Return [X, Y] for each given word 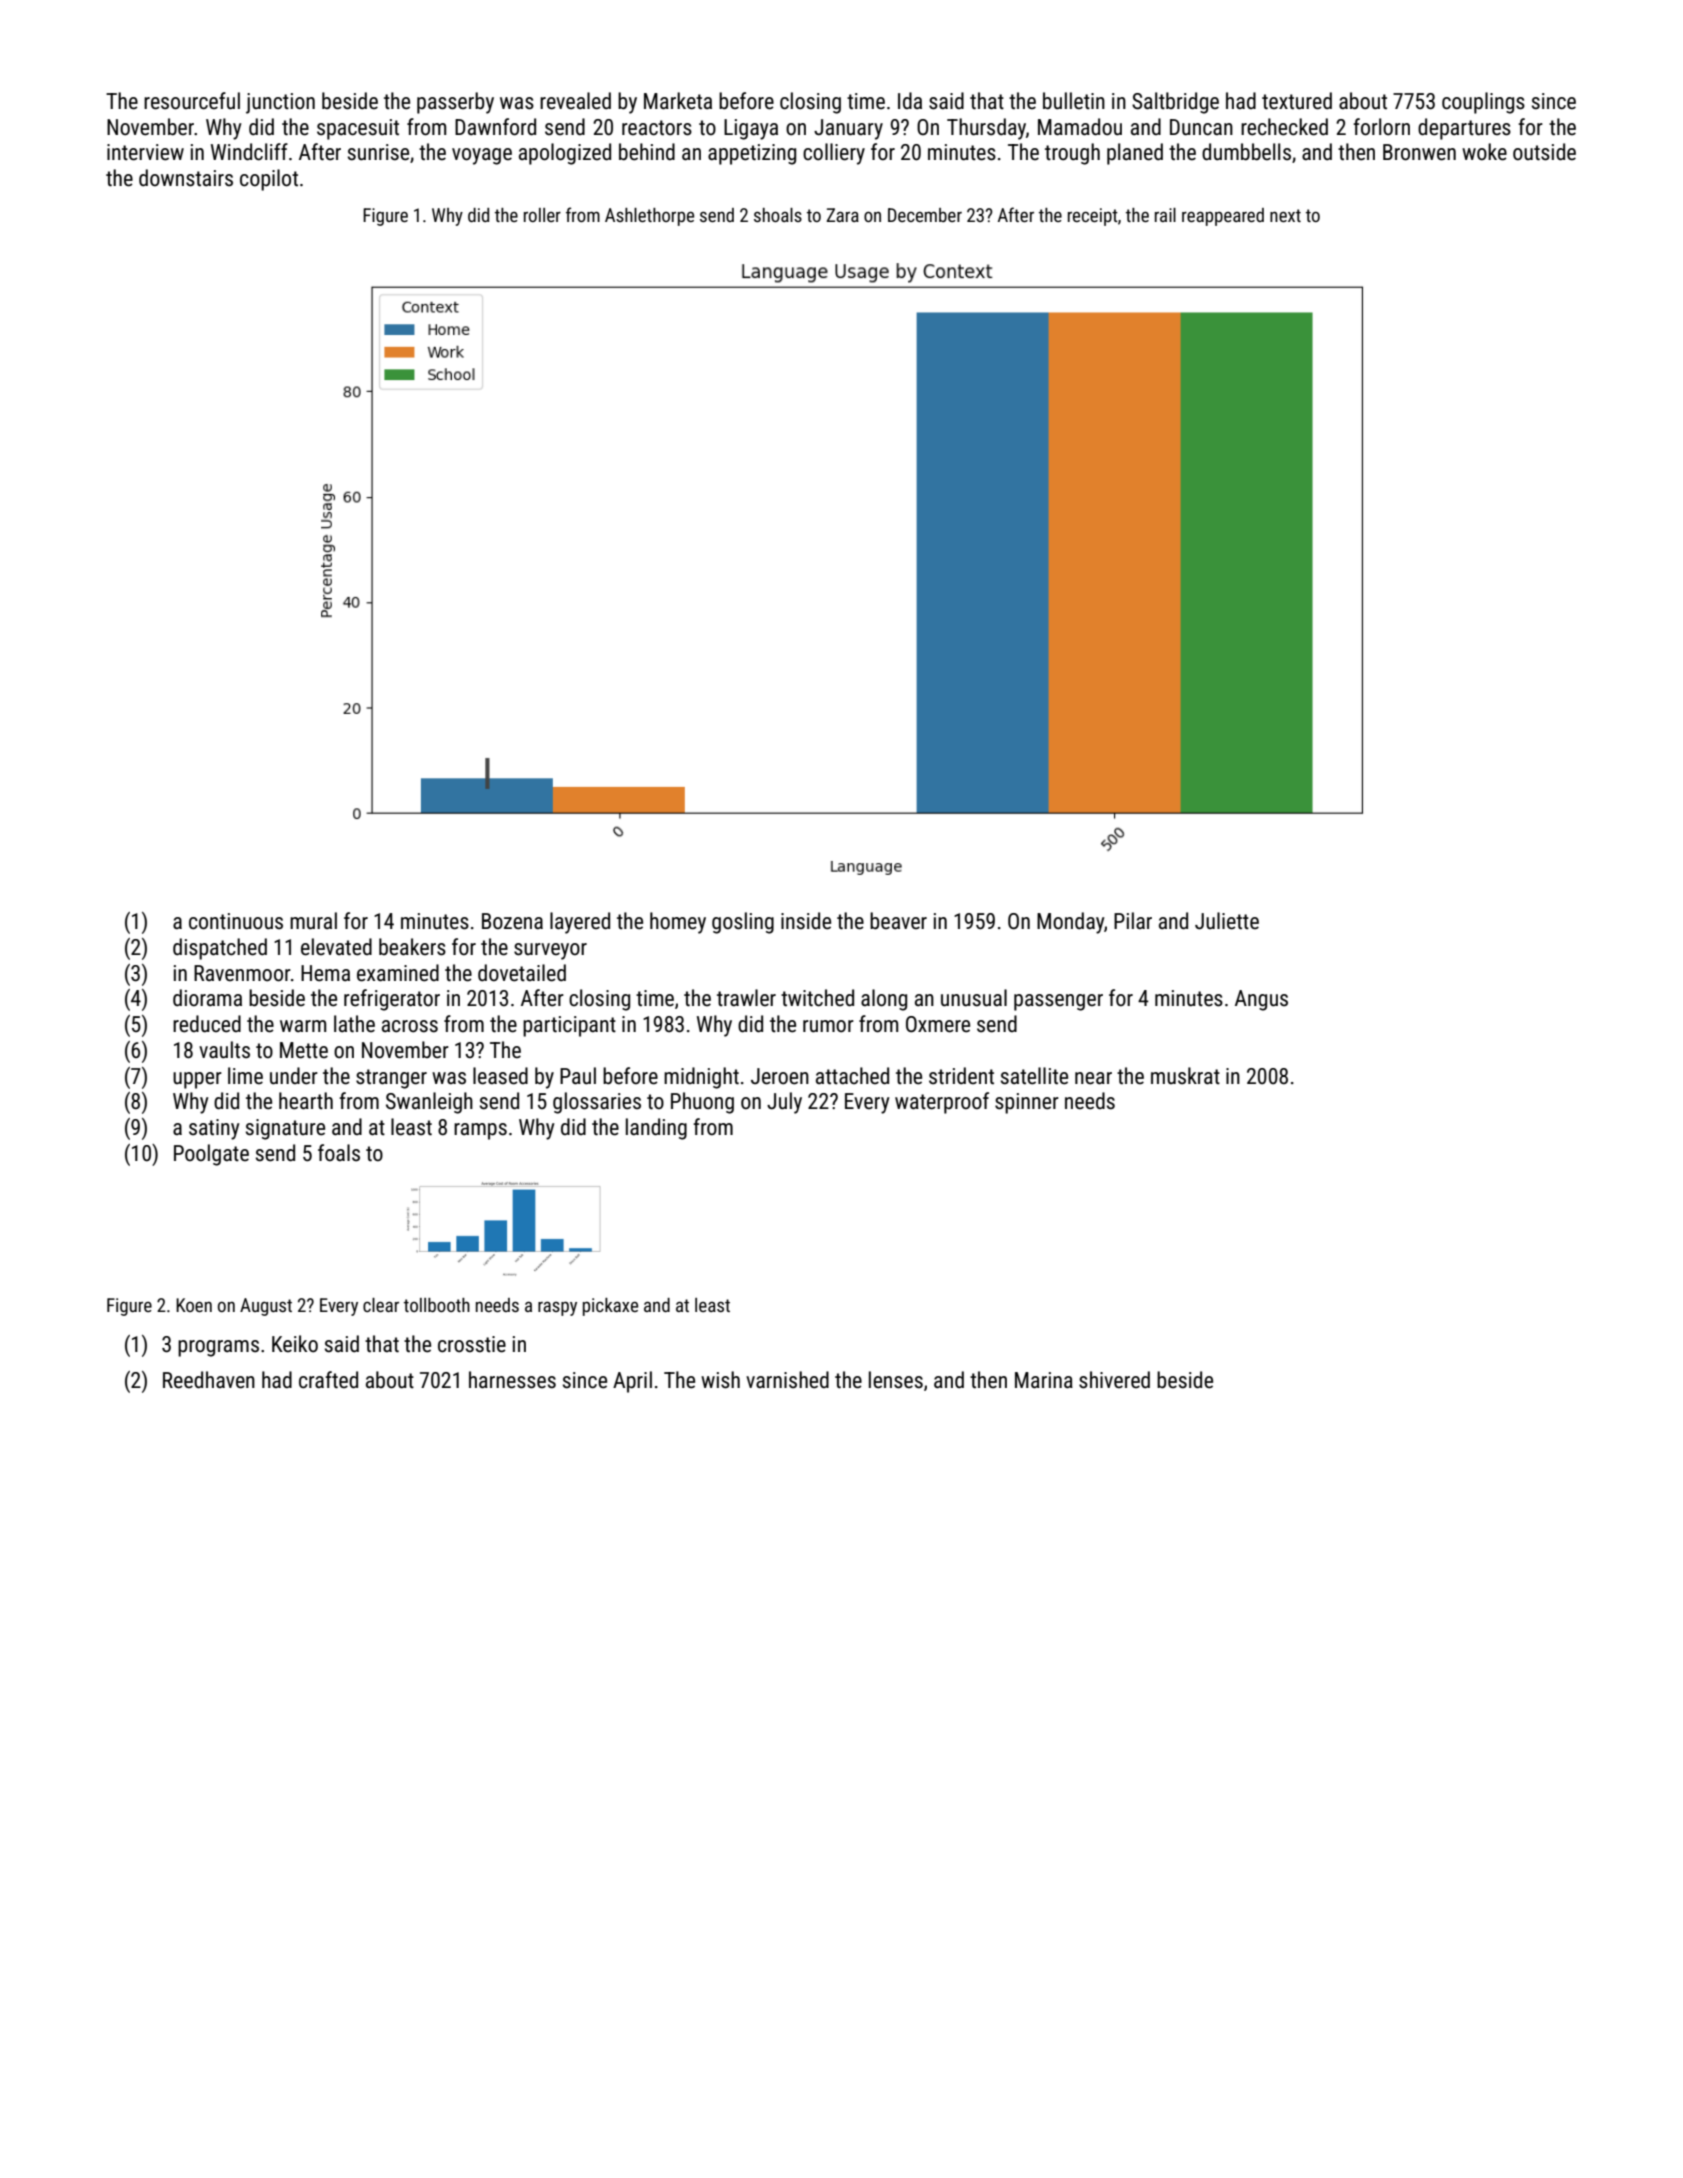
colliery [834, 154]
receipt [1093, 217]
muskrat [1185, 1076]
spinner [1027, 1103]
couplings [1483, 103]
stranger [391, 1079]
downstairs [186, 178]
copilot [269, 180]
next [1285, 215]
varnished [787, 1380]
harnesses [512, 1380]
